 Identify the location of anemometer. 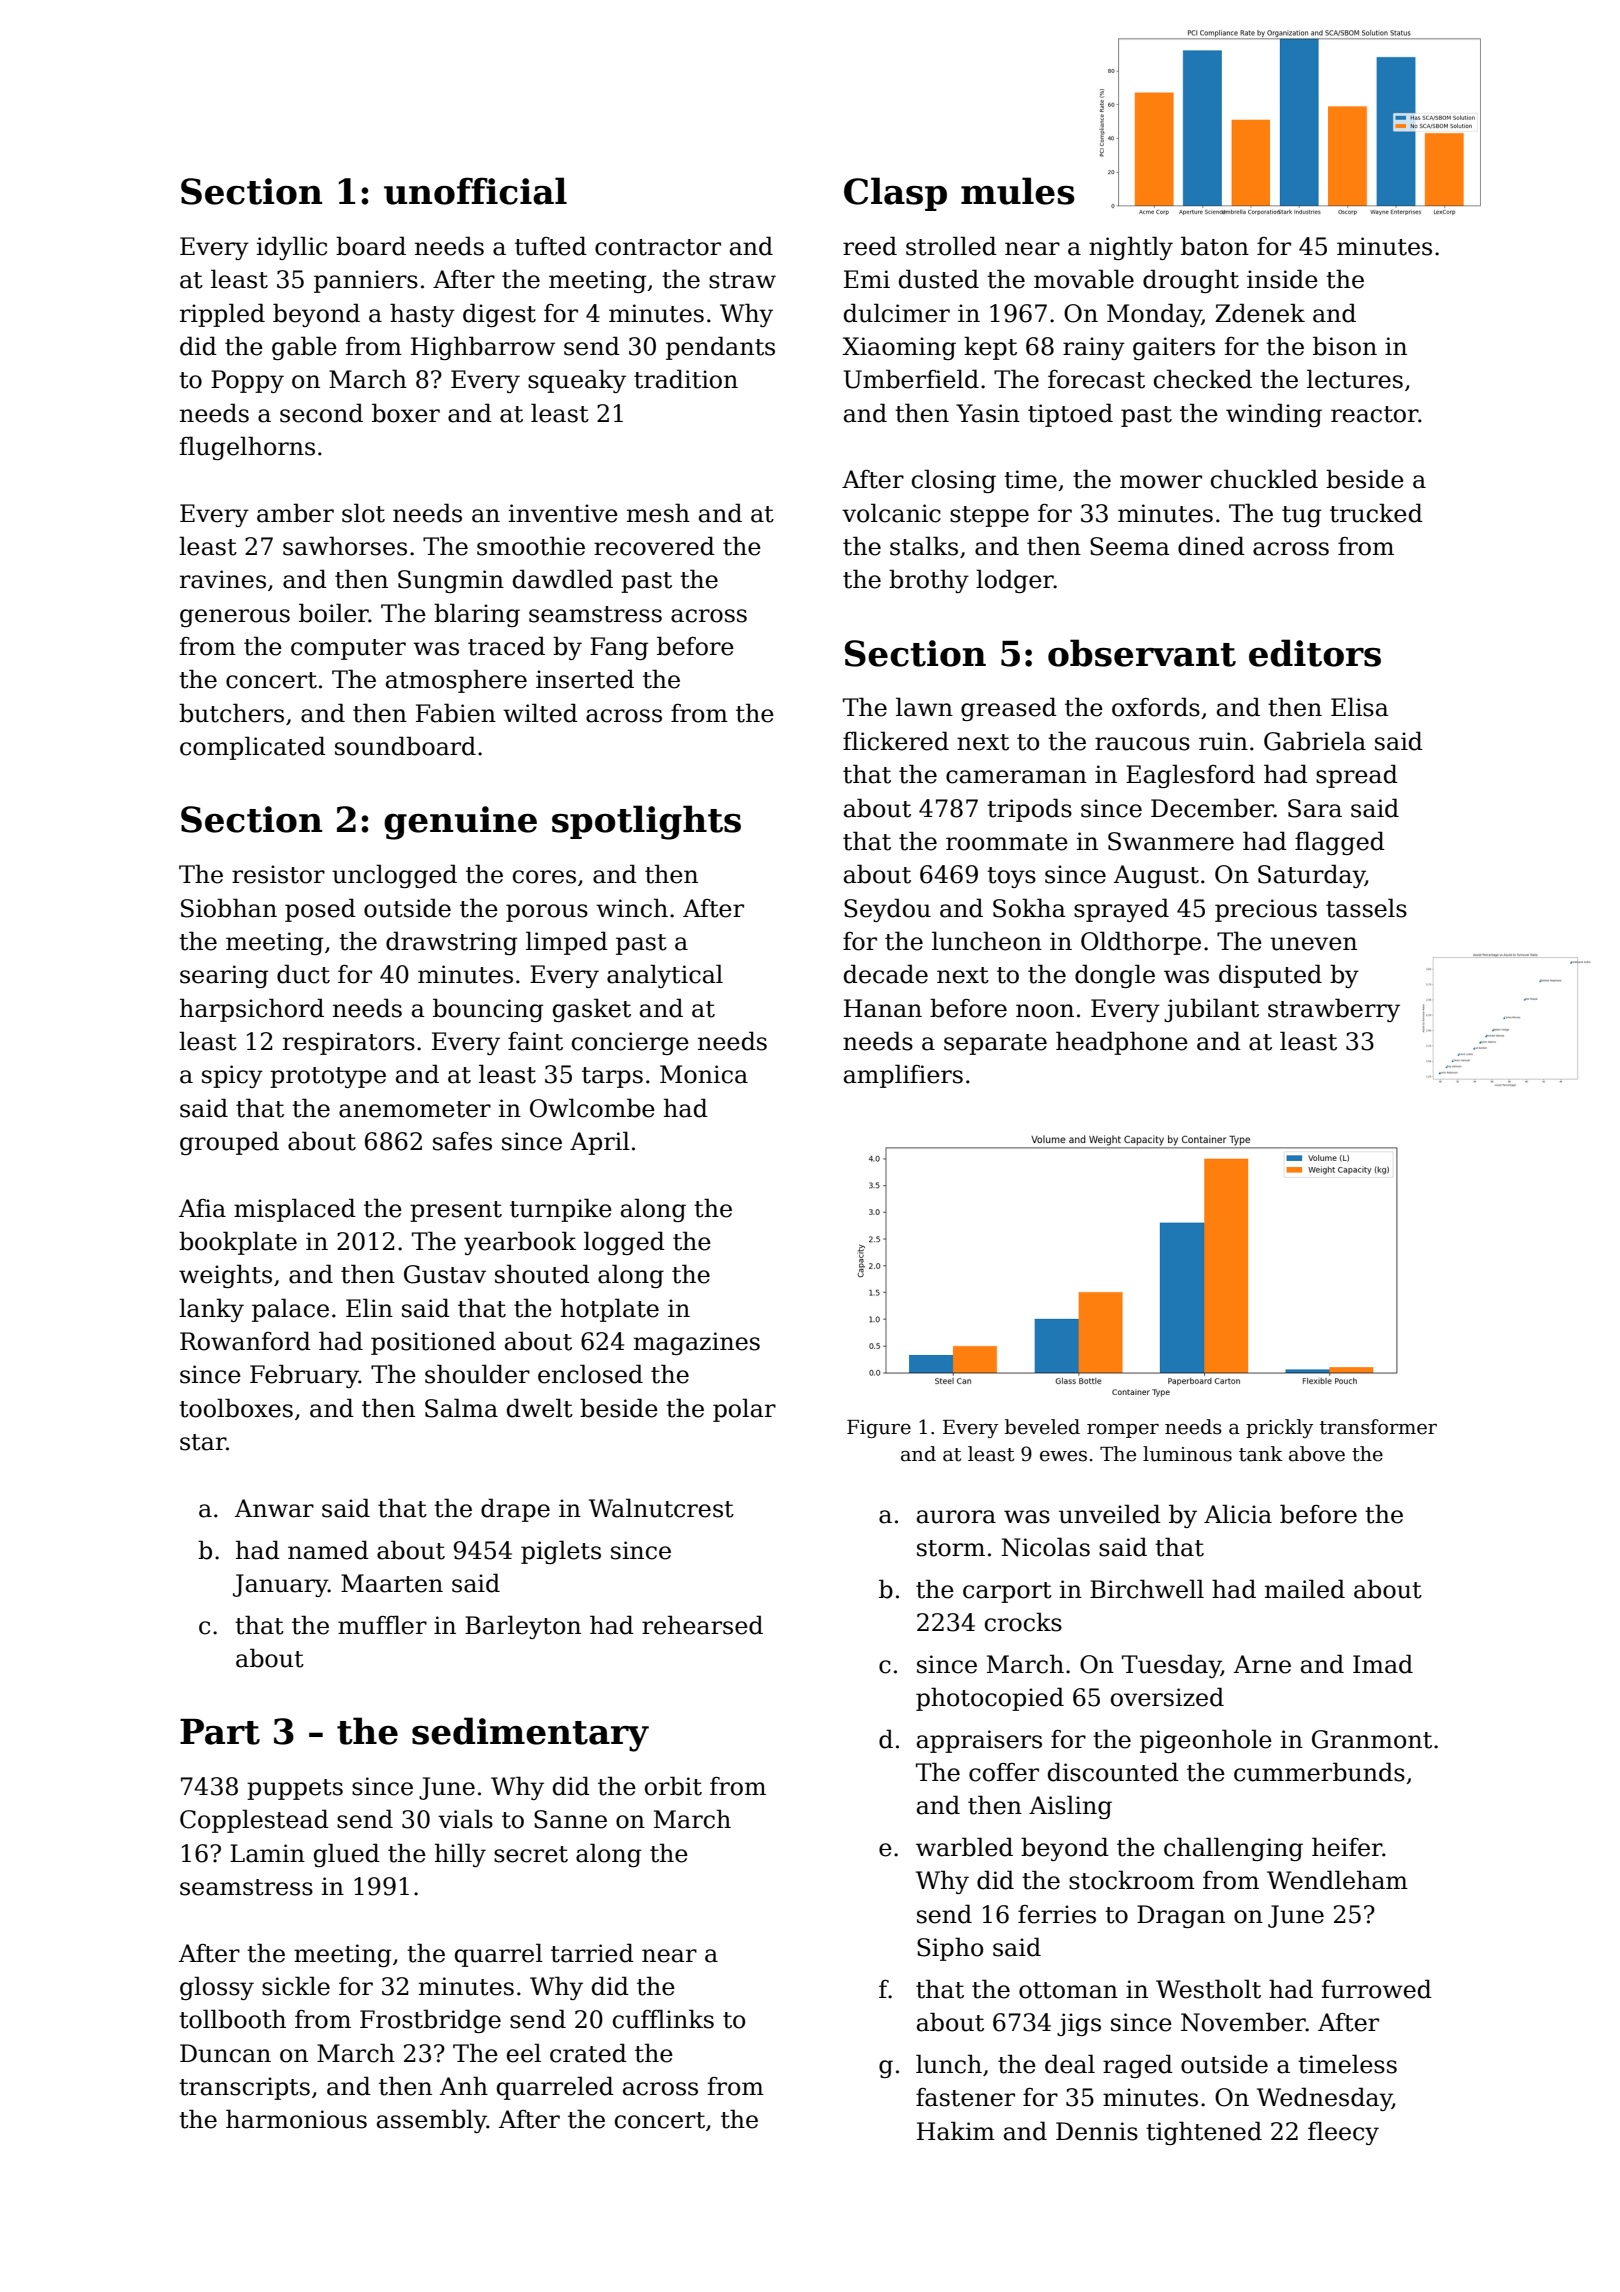
(415, 1109).
